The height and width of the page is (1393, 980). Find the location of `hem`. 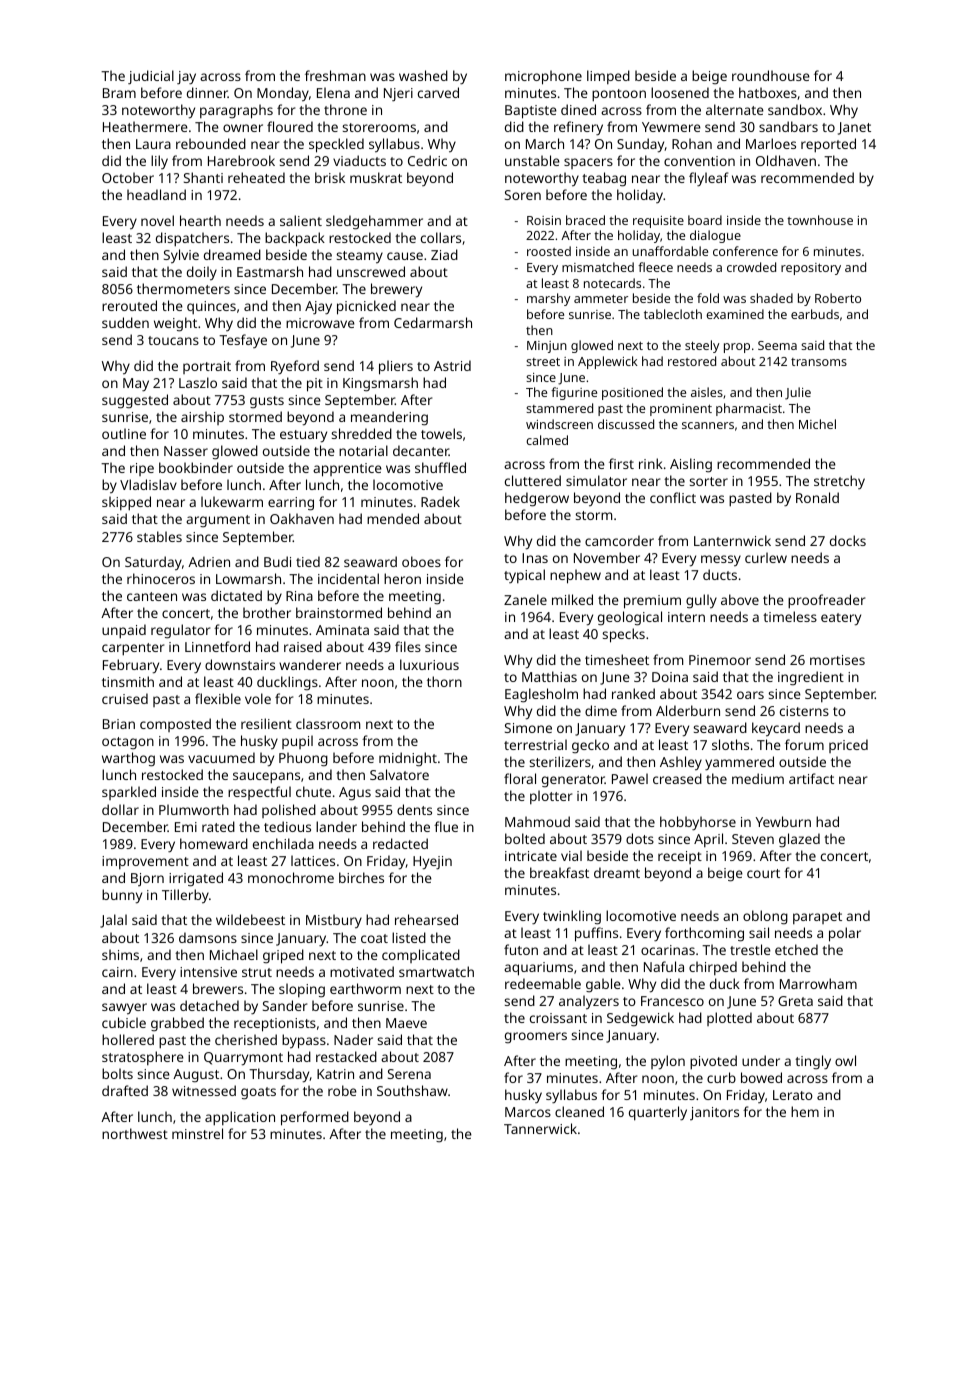

hem is located at coordinates (805, 1111).
